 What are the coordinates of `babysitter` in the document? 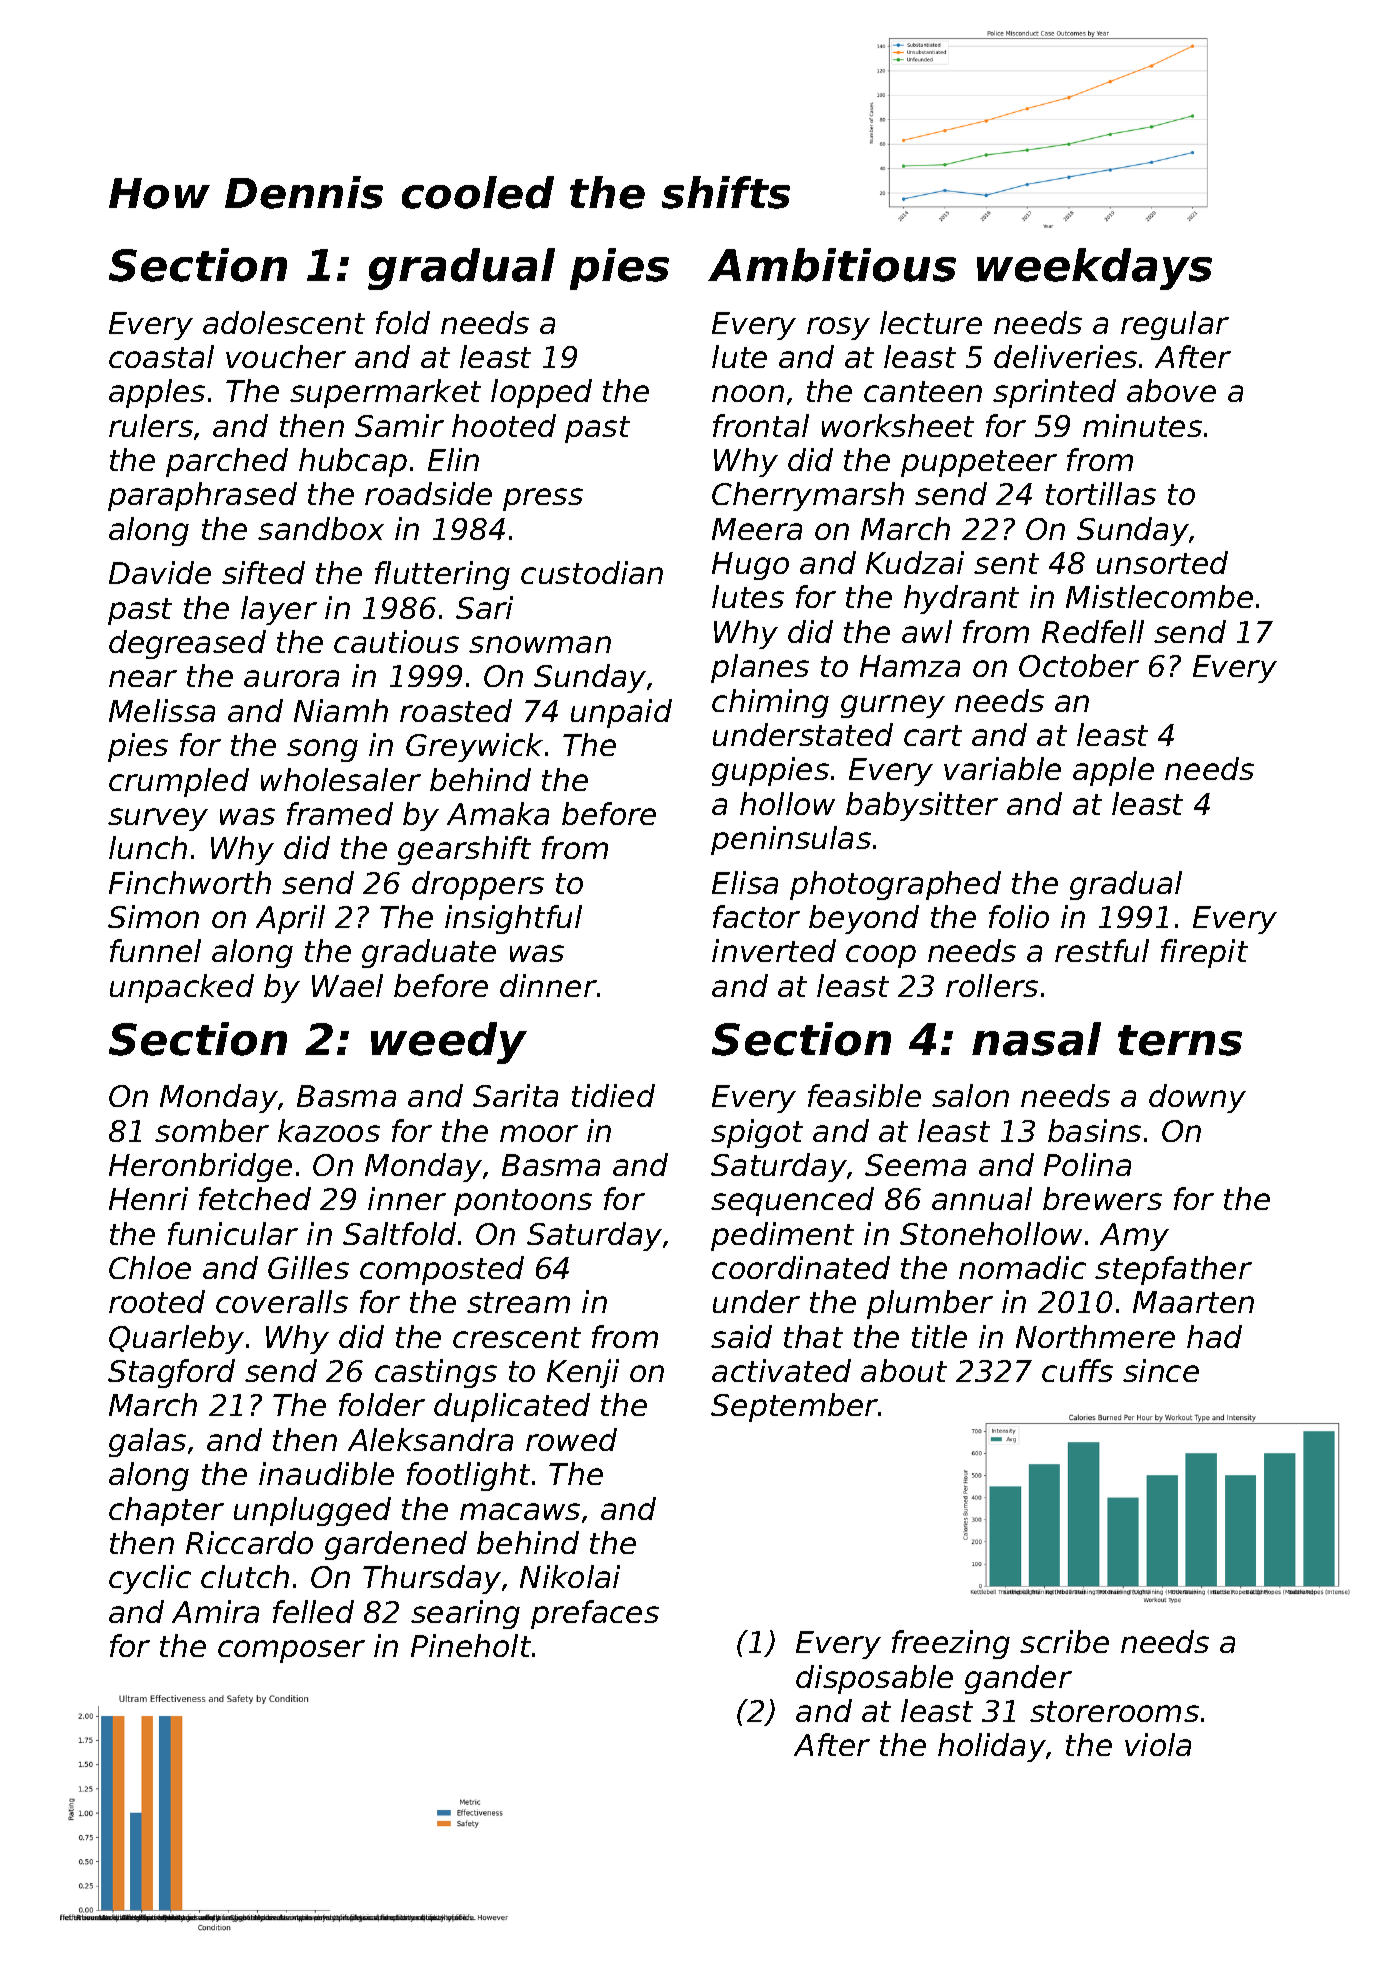 It's located at (922, 806).
